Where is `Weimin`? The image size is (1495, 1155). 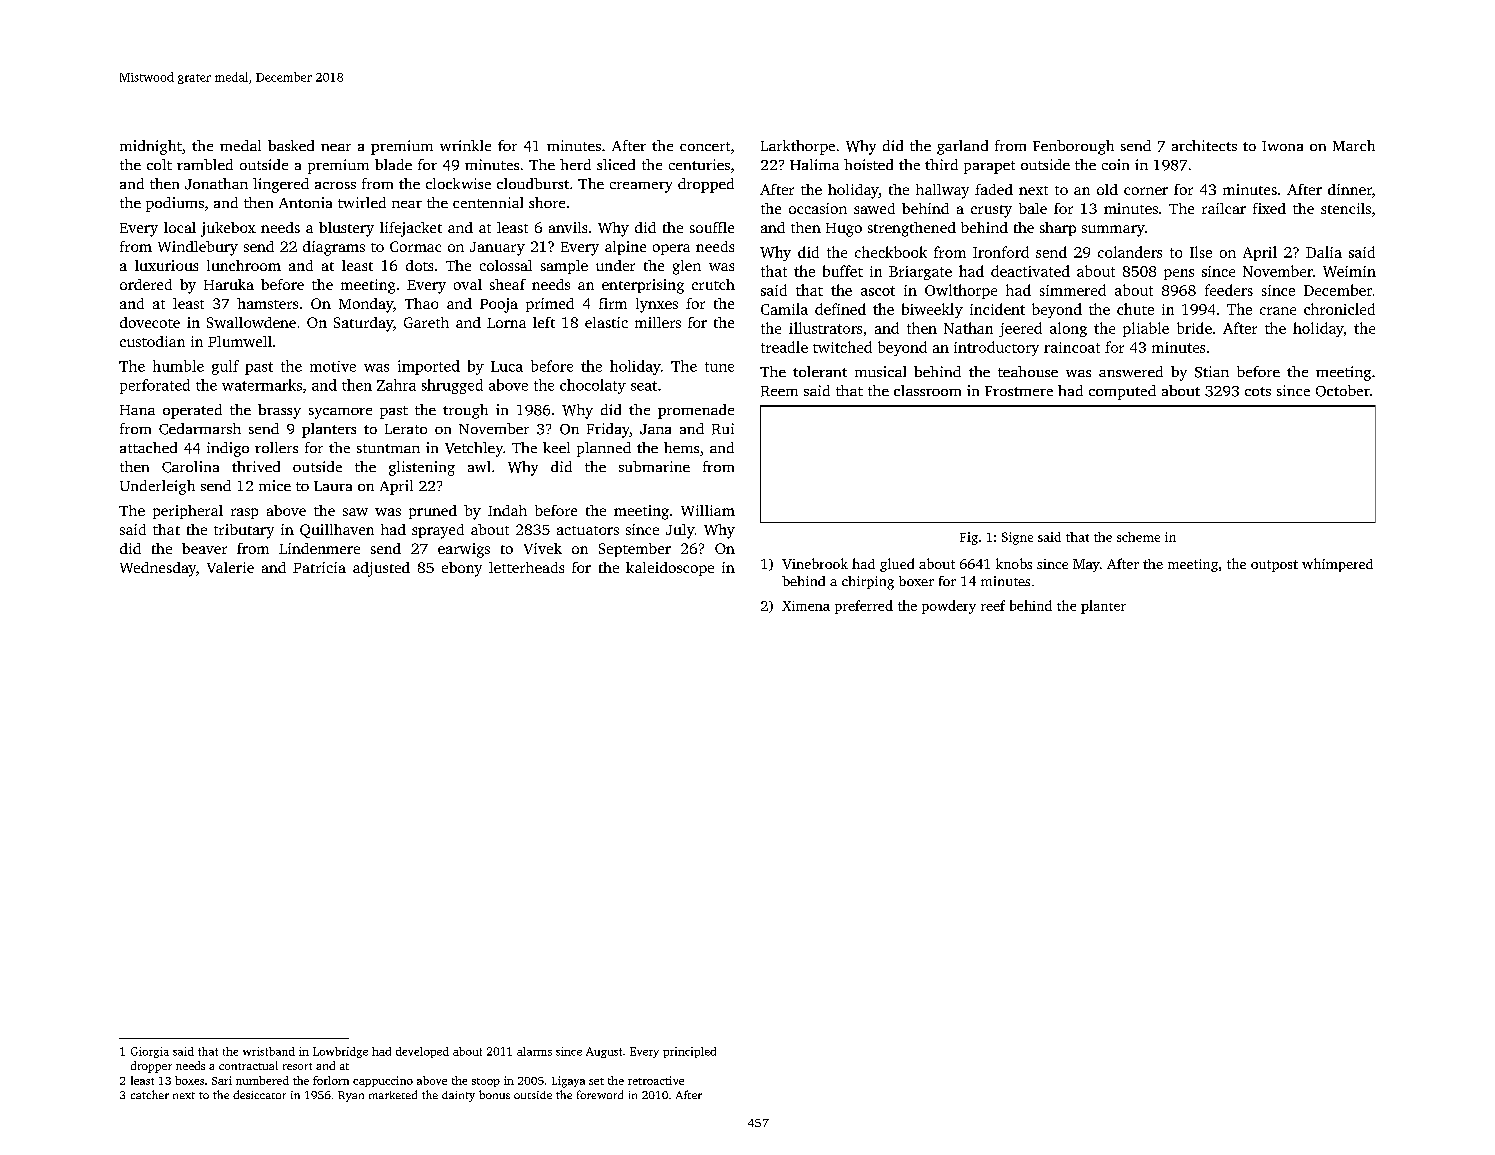 Weimin is located at coordinates (1349, 271).
